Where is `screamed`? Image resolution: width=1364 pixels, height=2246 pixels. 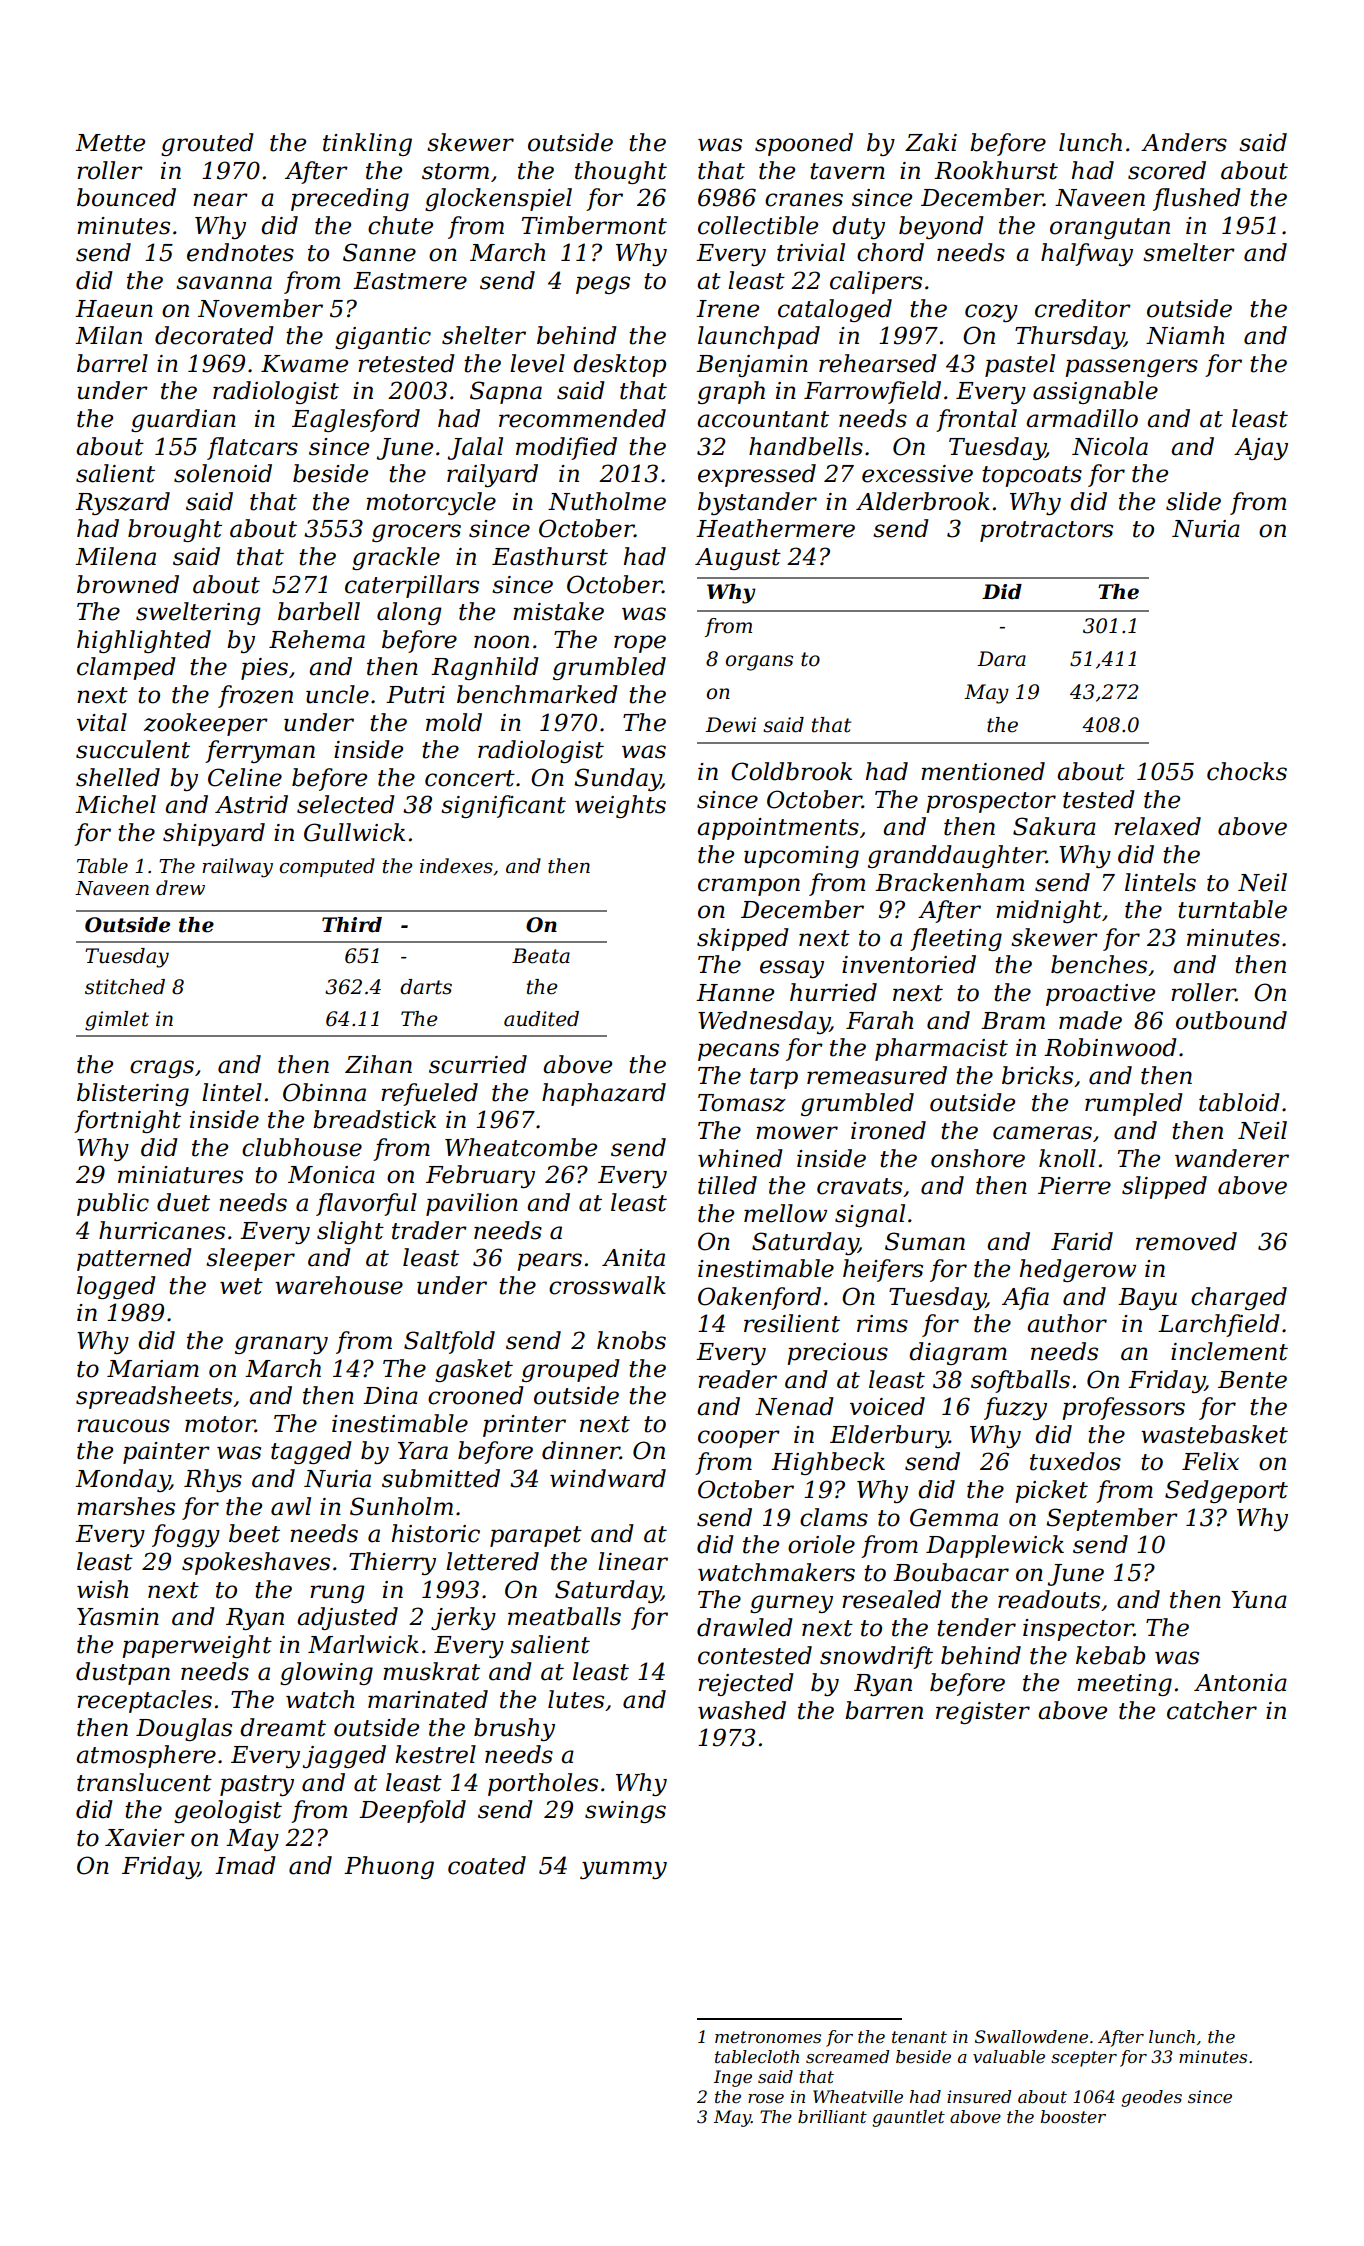 screamed is located at coordinates (848, 2056).
